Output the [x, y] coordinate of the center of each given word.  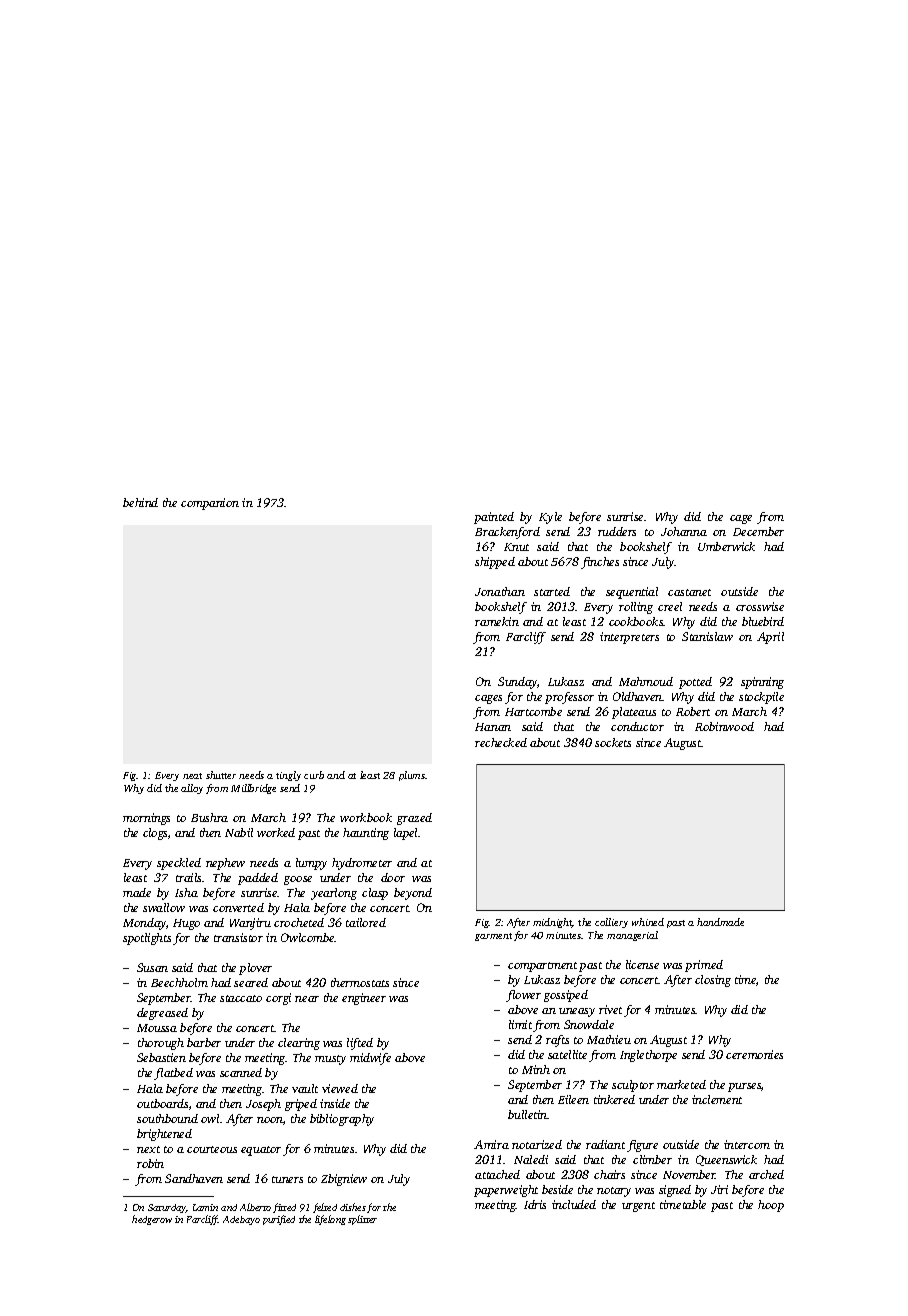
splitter [362, 1220]
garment [493, 937]
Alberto [255, 1207]
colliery [611, 923]
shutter [221, 775]
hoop [771, 1206]
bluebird [763, 621]
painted [494, 518]
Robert [693, 711]
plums [412, 776]
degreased [162, 1014]
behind [140, 502]
